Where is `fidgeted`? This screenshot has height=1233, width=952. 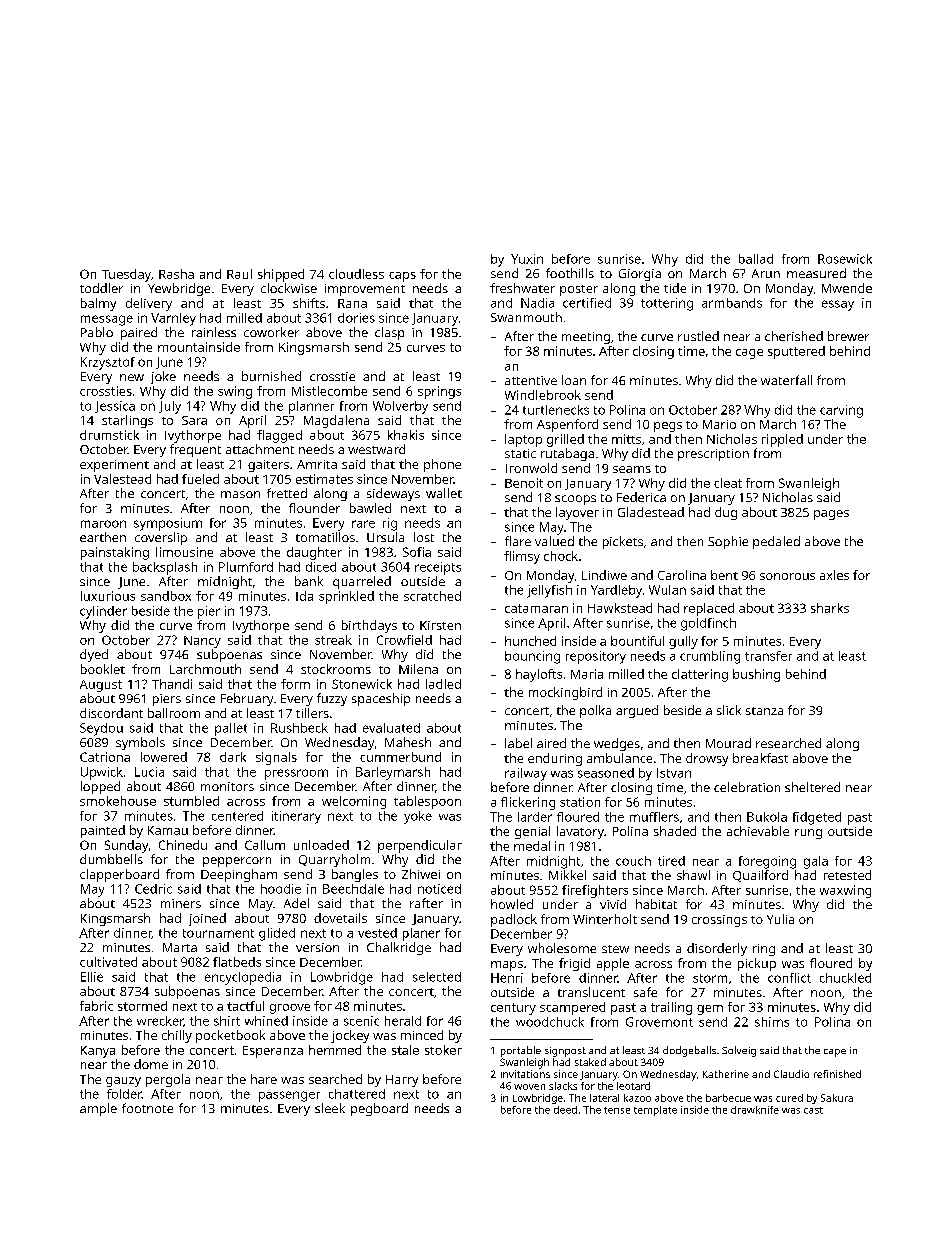
fidgeted is located at coordinates (817, 818).
